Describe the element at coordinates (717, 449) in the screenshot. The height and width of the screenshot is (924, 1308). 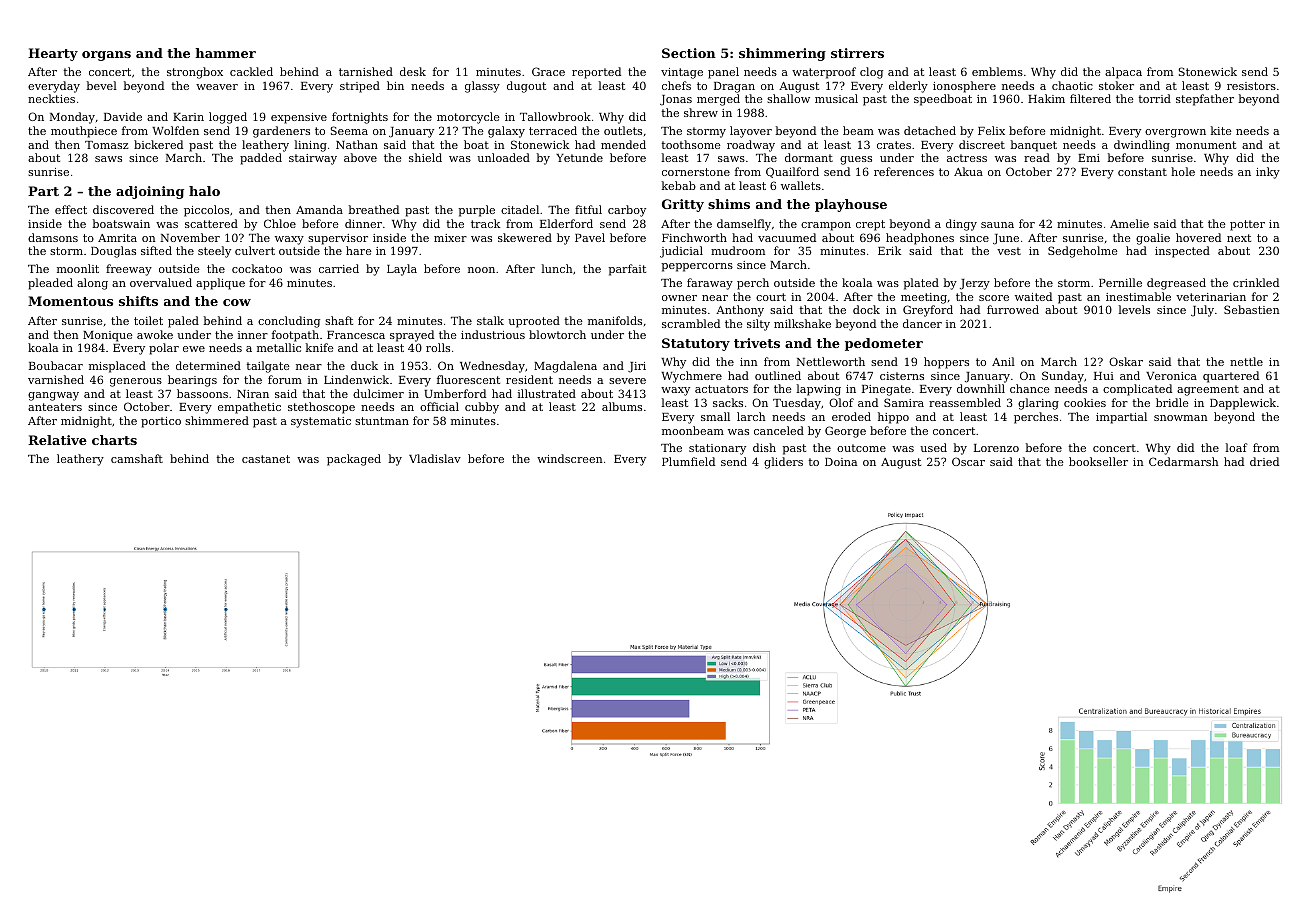
I see `stationary` at that location.
